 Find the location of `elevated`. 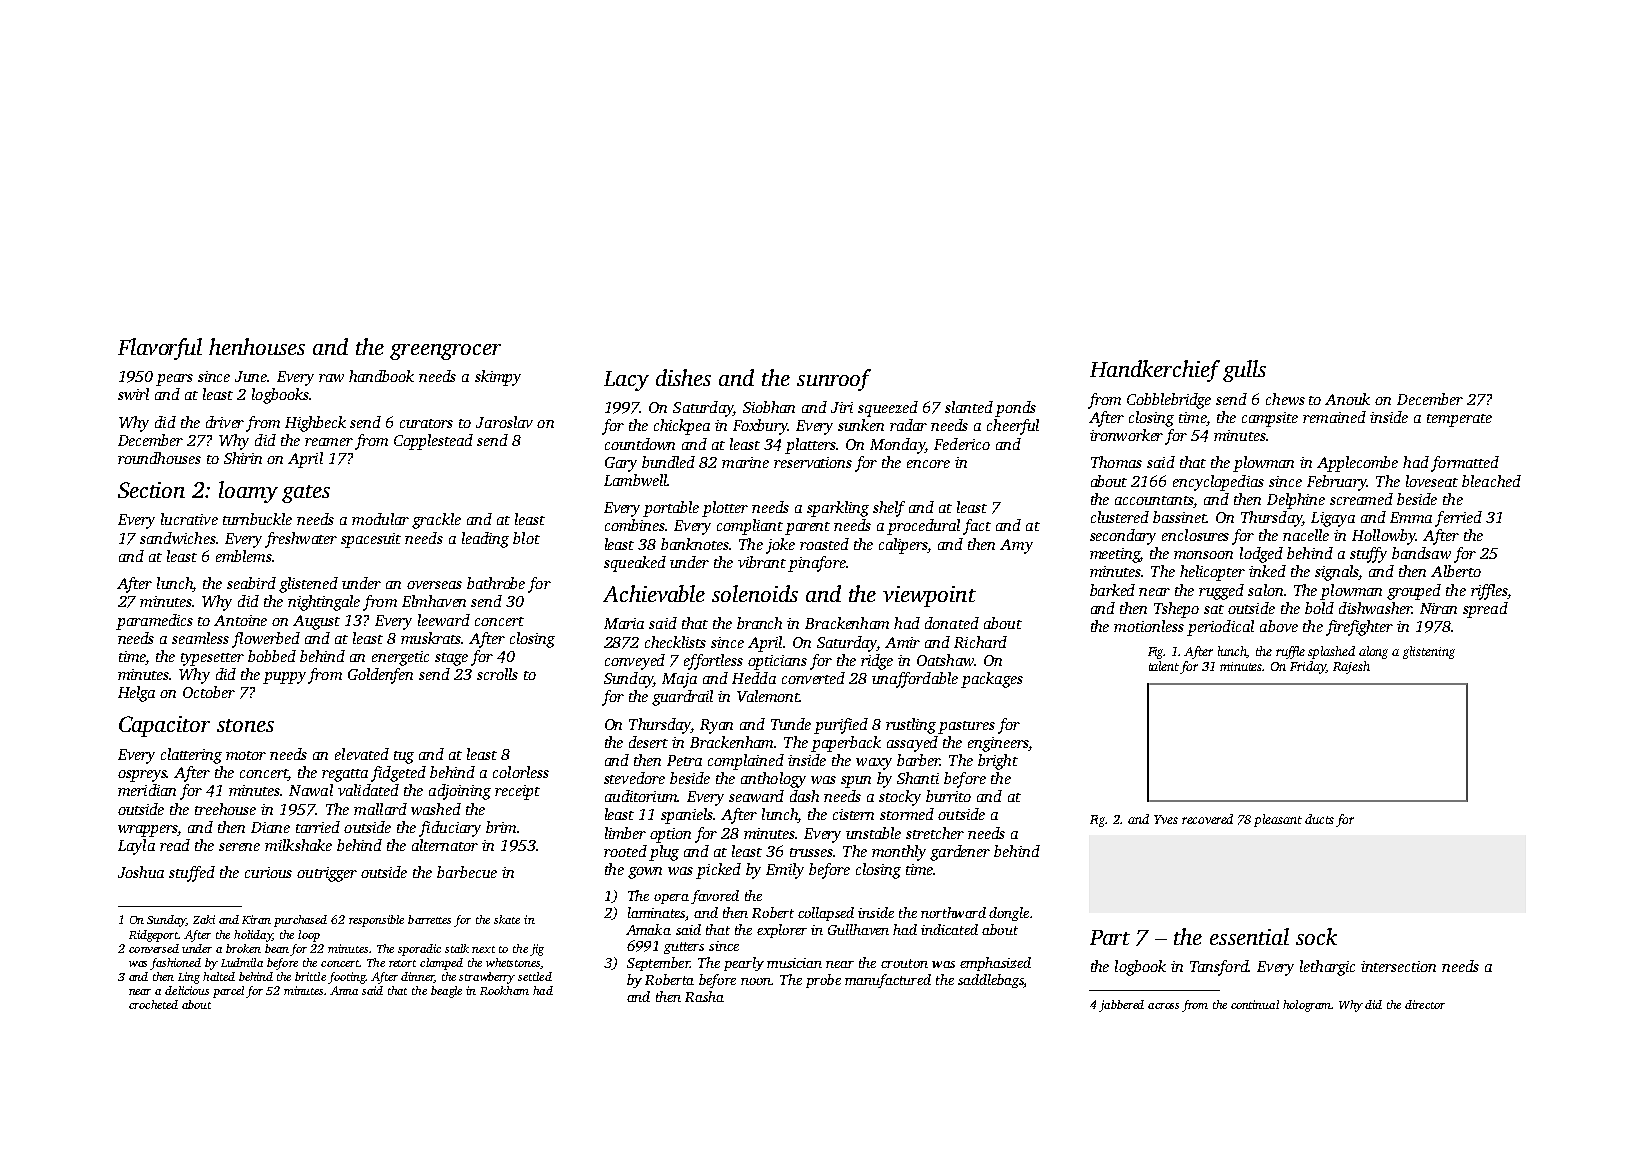

elevated is located at coordinates (362, 754).
